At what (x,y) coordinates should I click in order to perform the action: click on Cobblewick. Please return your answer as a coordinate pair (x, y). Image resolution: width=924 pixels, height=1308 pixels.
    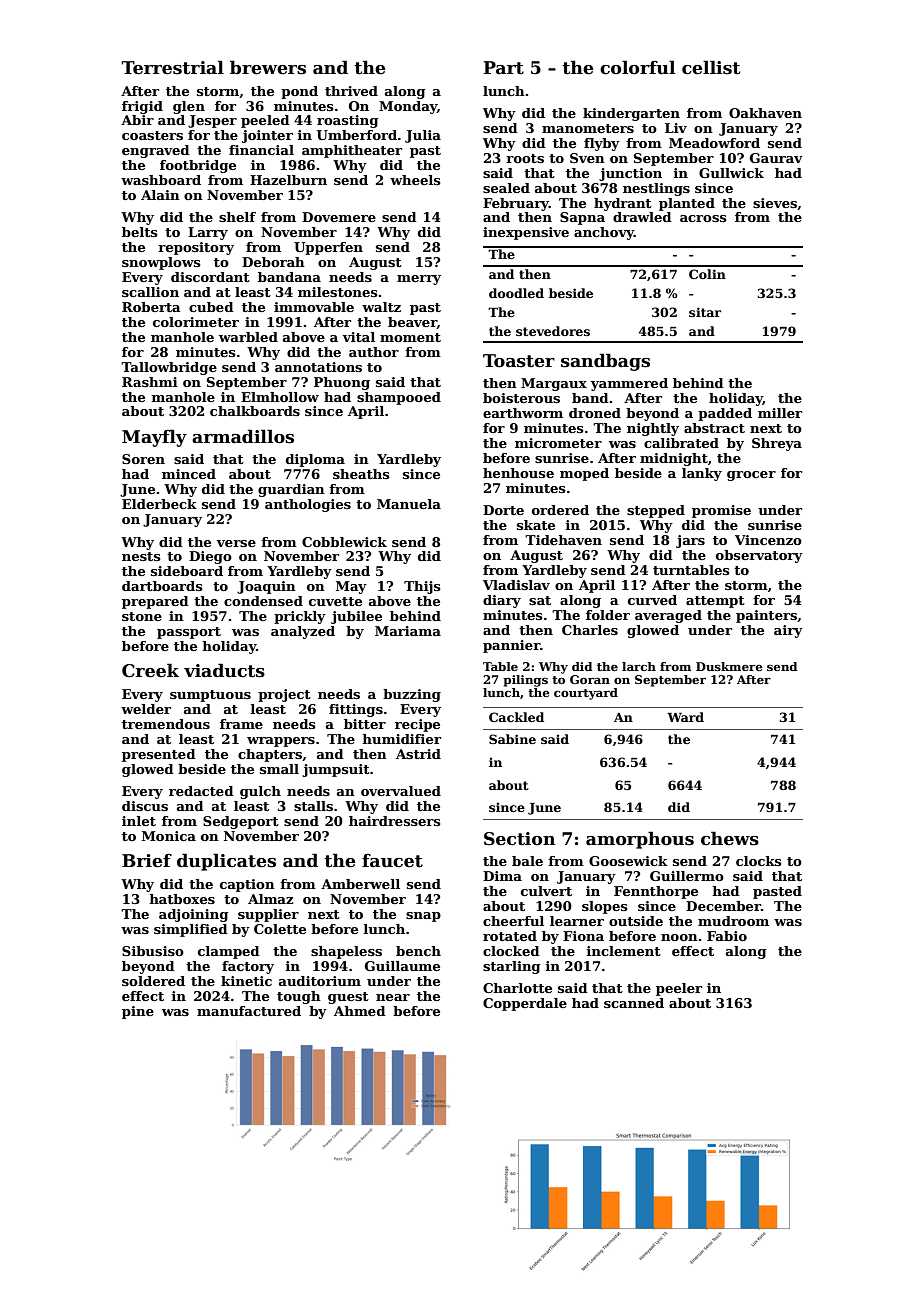
    Looking at the image, I should click on (344, 542).
